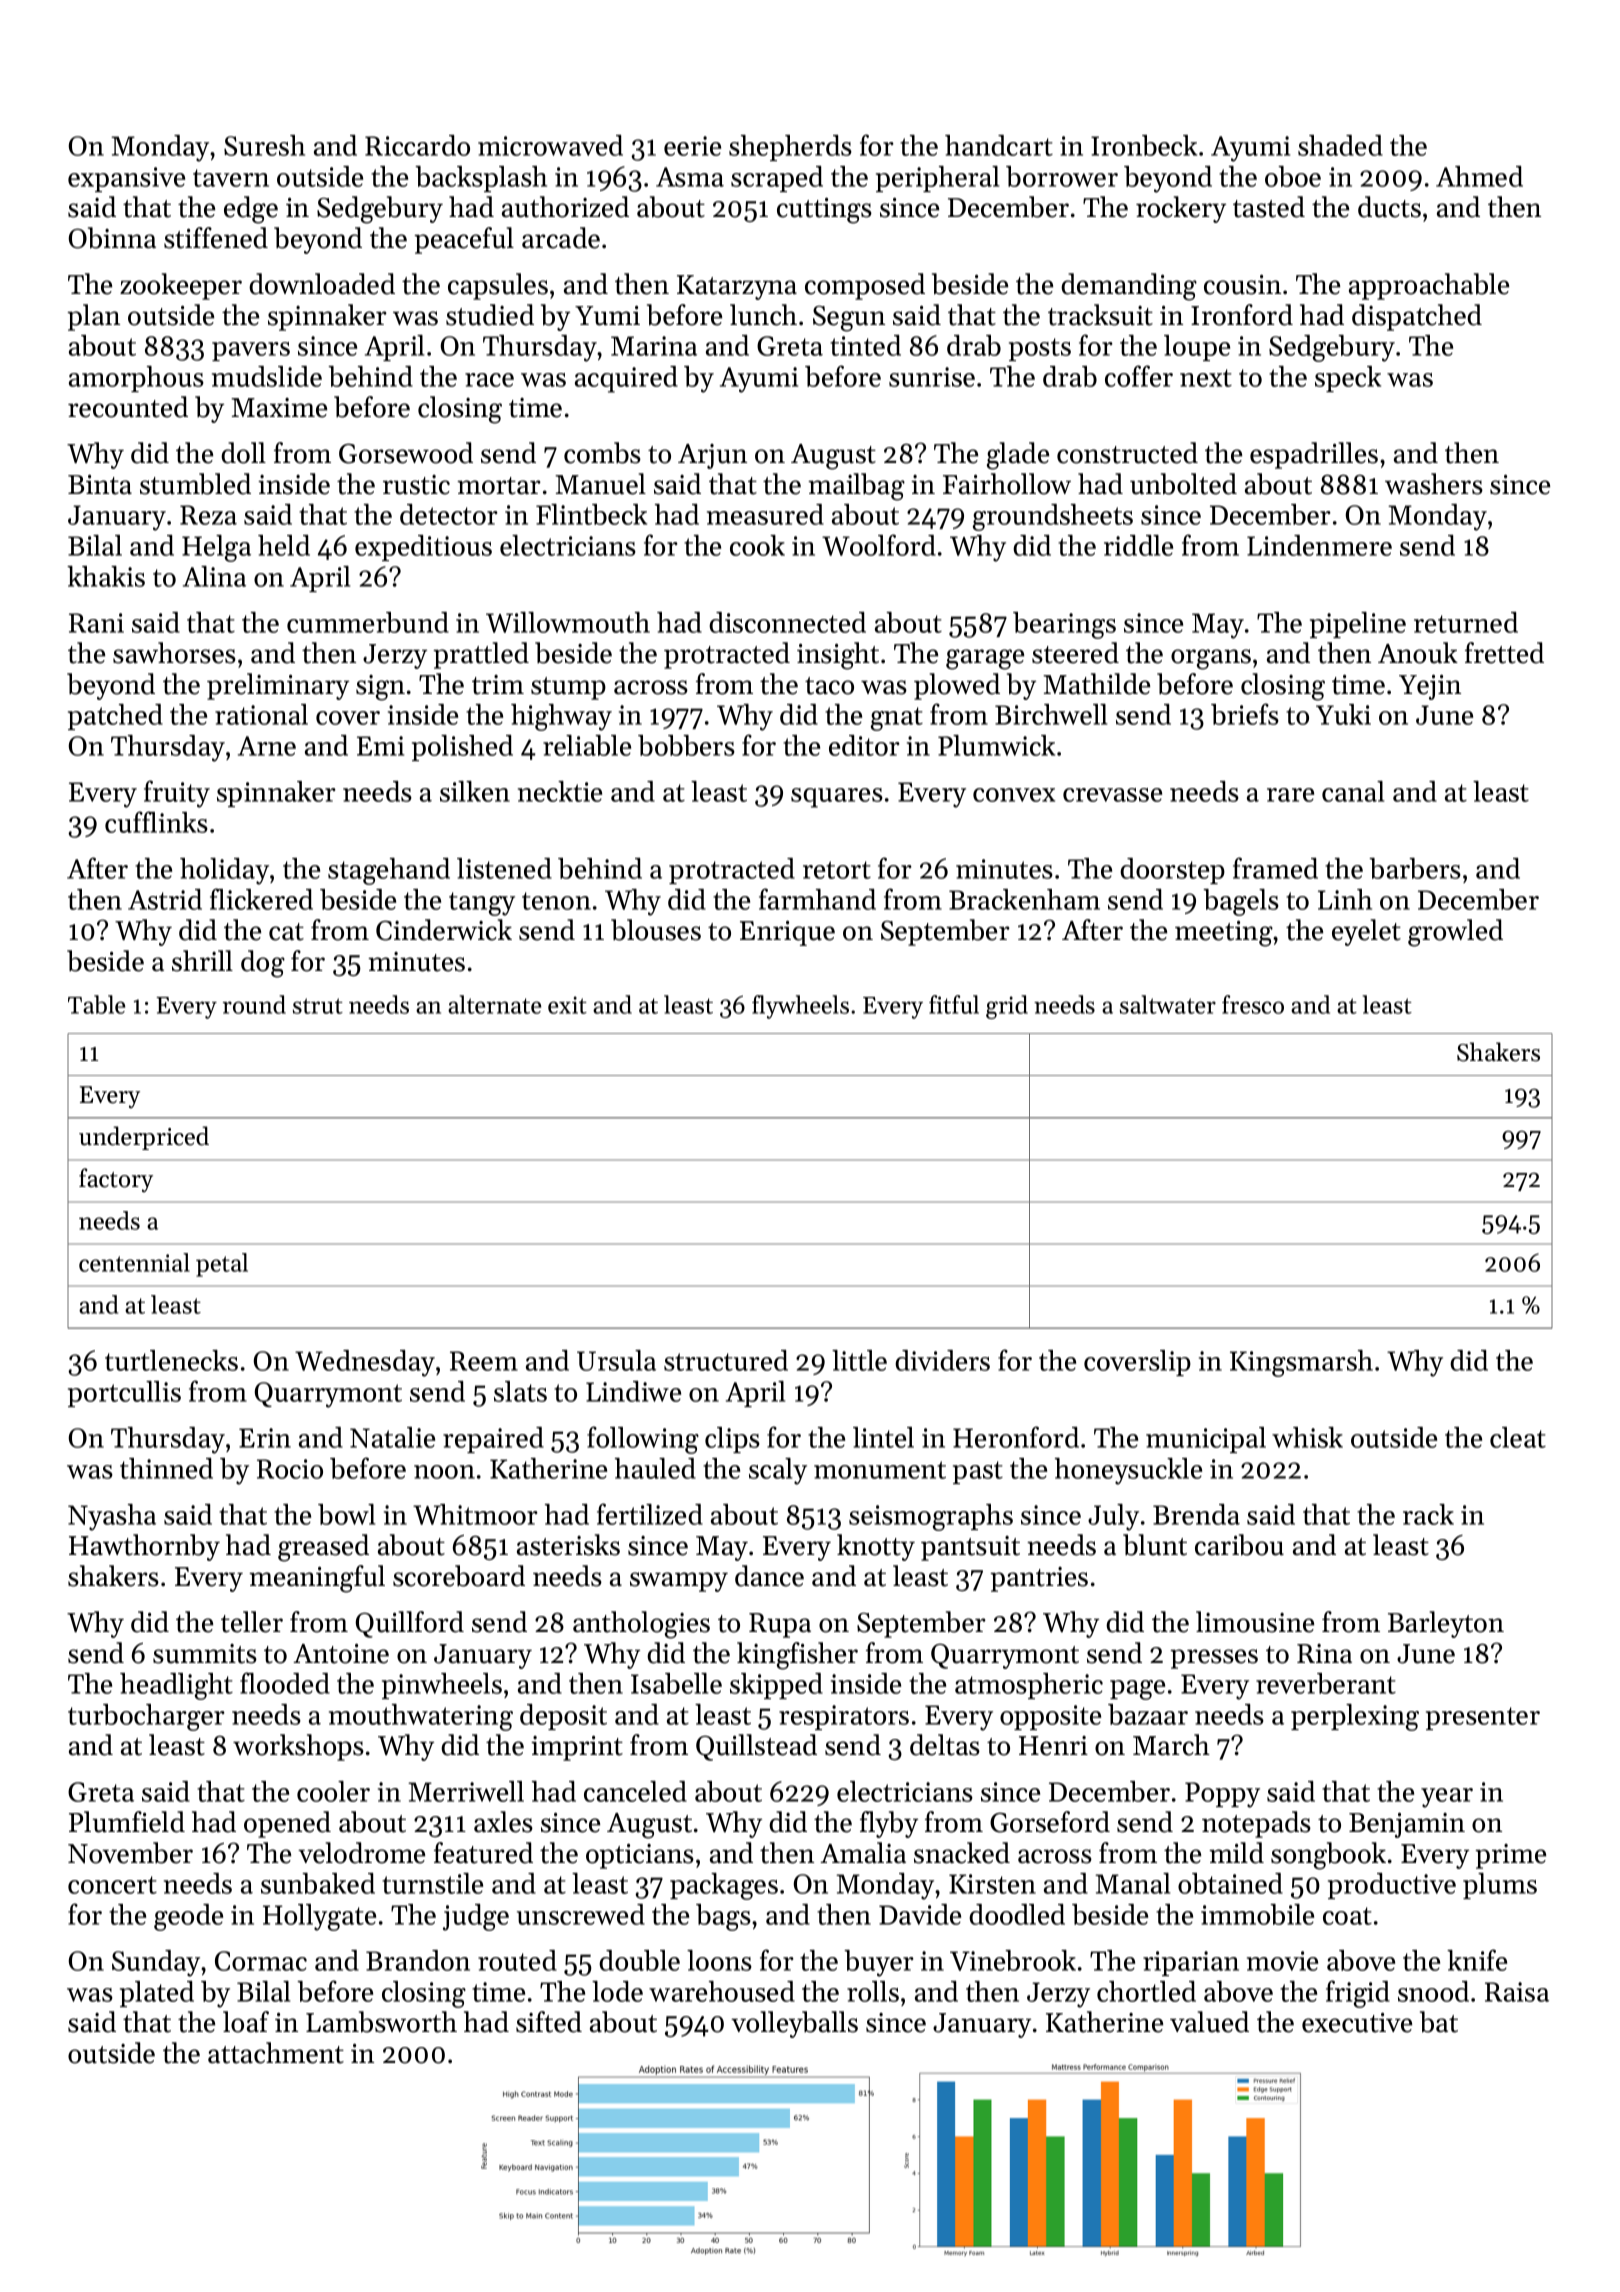 The width and height of the screenshot is (1620, 2292). I want to click on race, so click(489, 380).
